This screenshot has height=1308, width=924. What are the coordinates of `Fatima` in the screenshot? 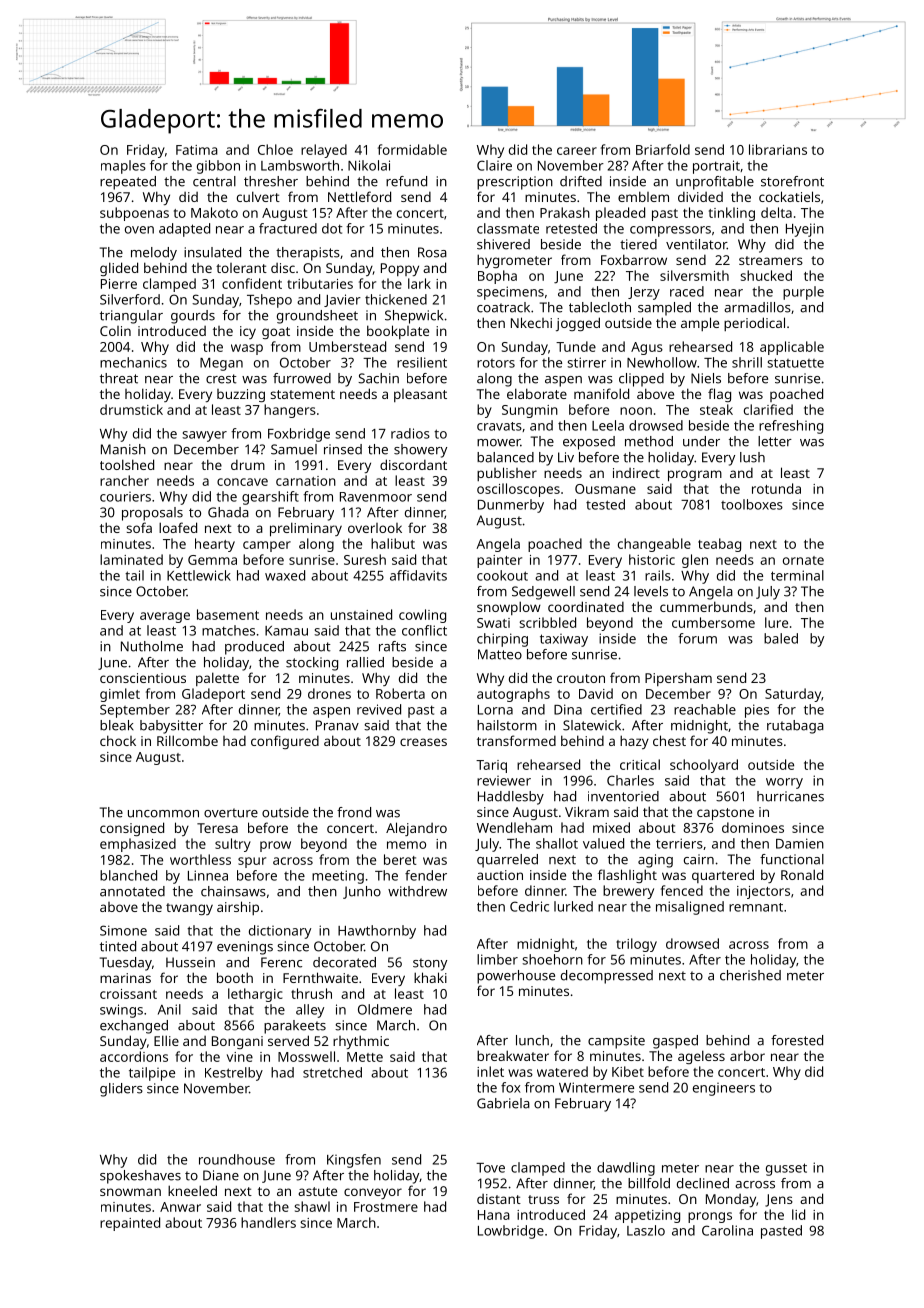 It's located at (197, 150).
